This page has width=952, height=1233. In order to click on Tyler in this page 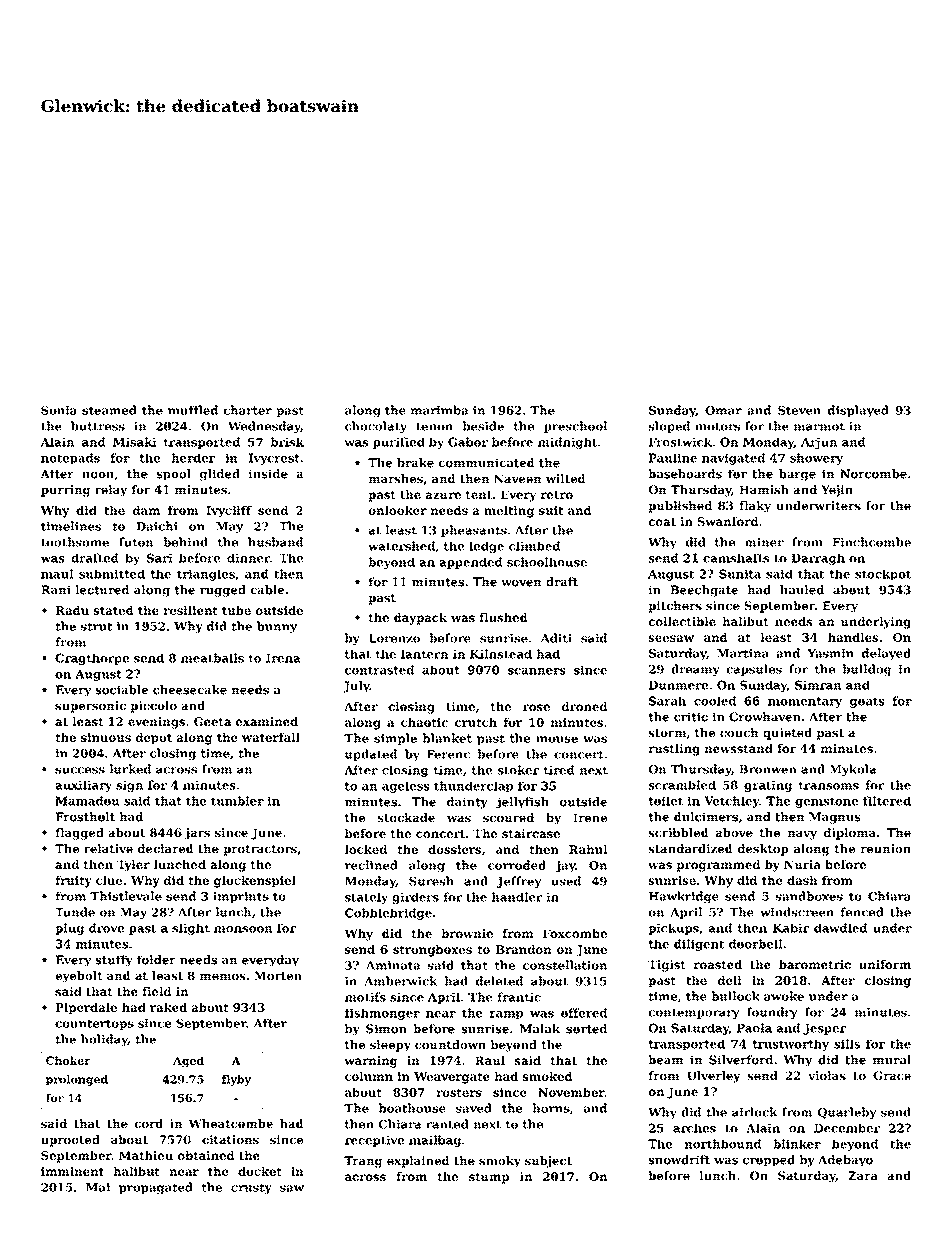, I will do `click(133, 866)`.
